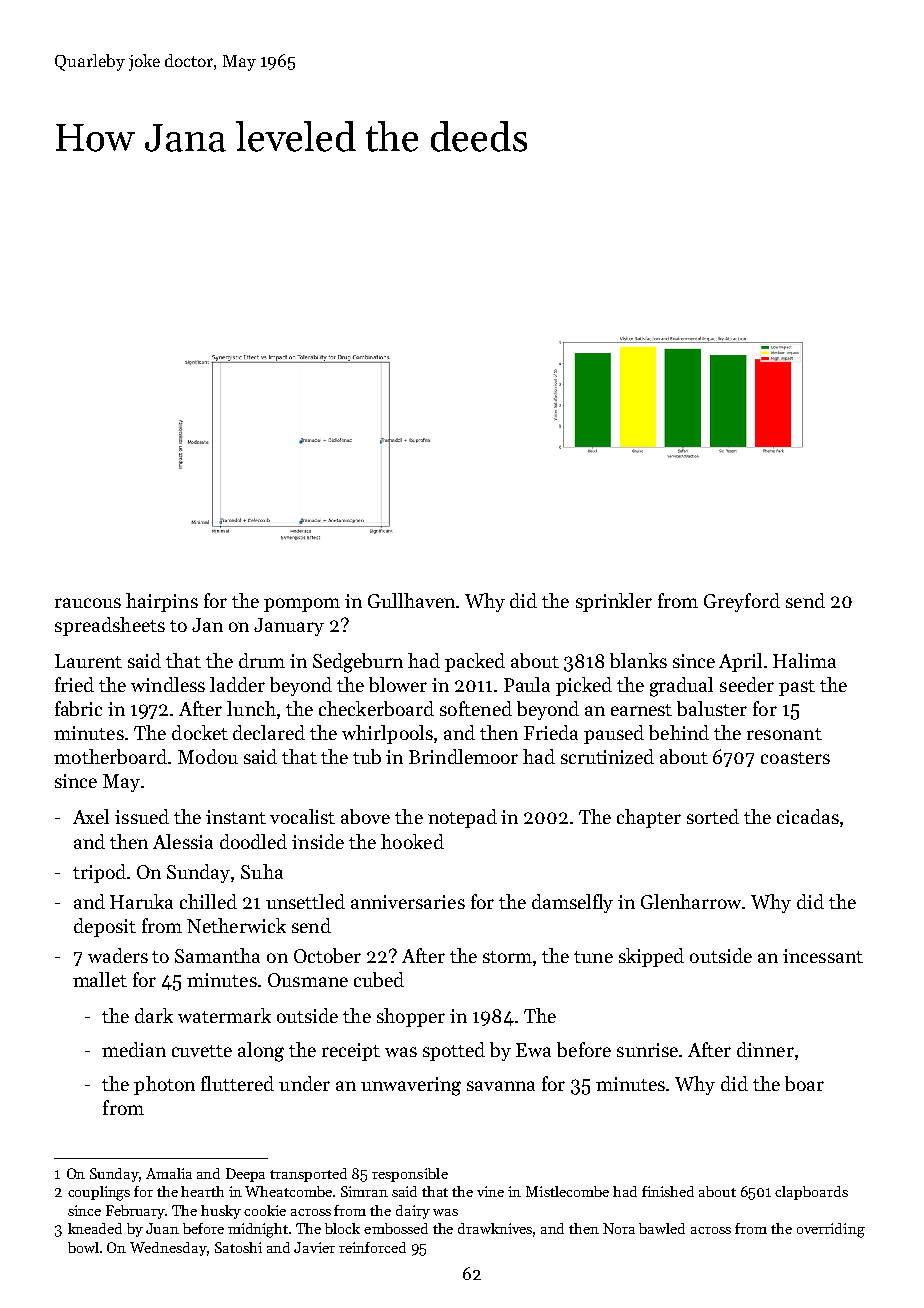 The image size is (924, 1308). Describe the element at coordinates (83, 1247) in the screenshot. I see `bowl` at that location.
